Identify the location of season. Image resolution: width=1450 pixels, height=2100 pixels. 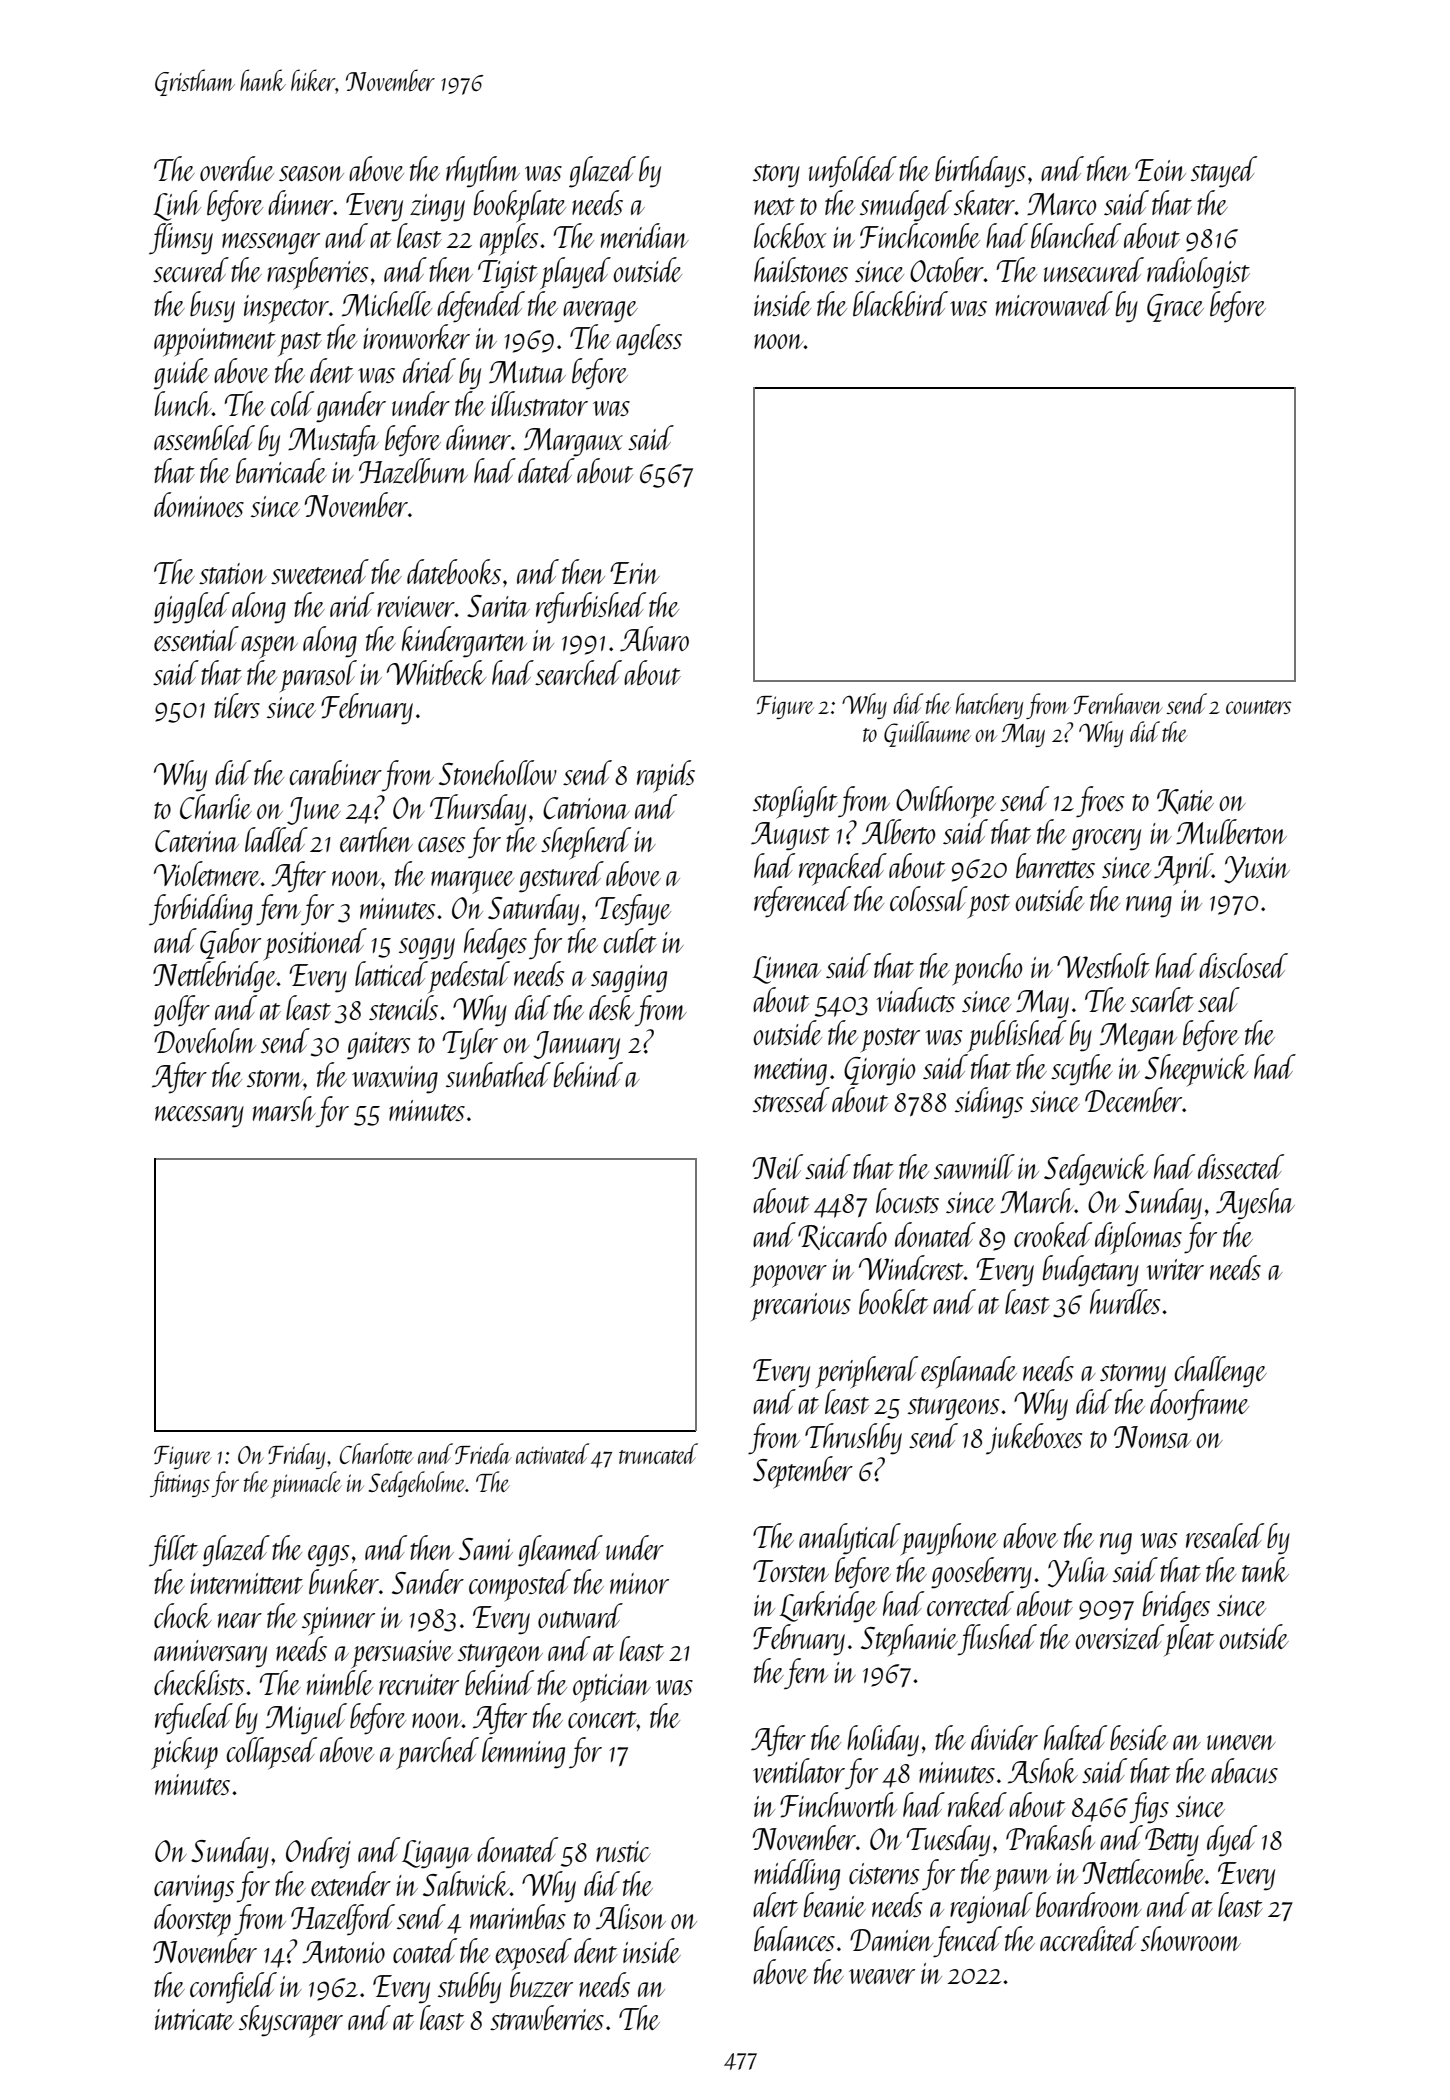
(311, 173).
